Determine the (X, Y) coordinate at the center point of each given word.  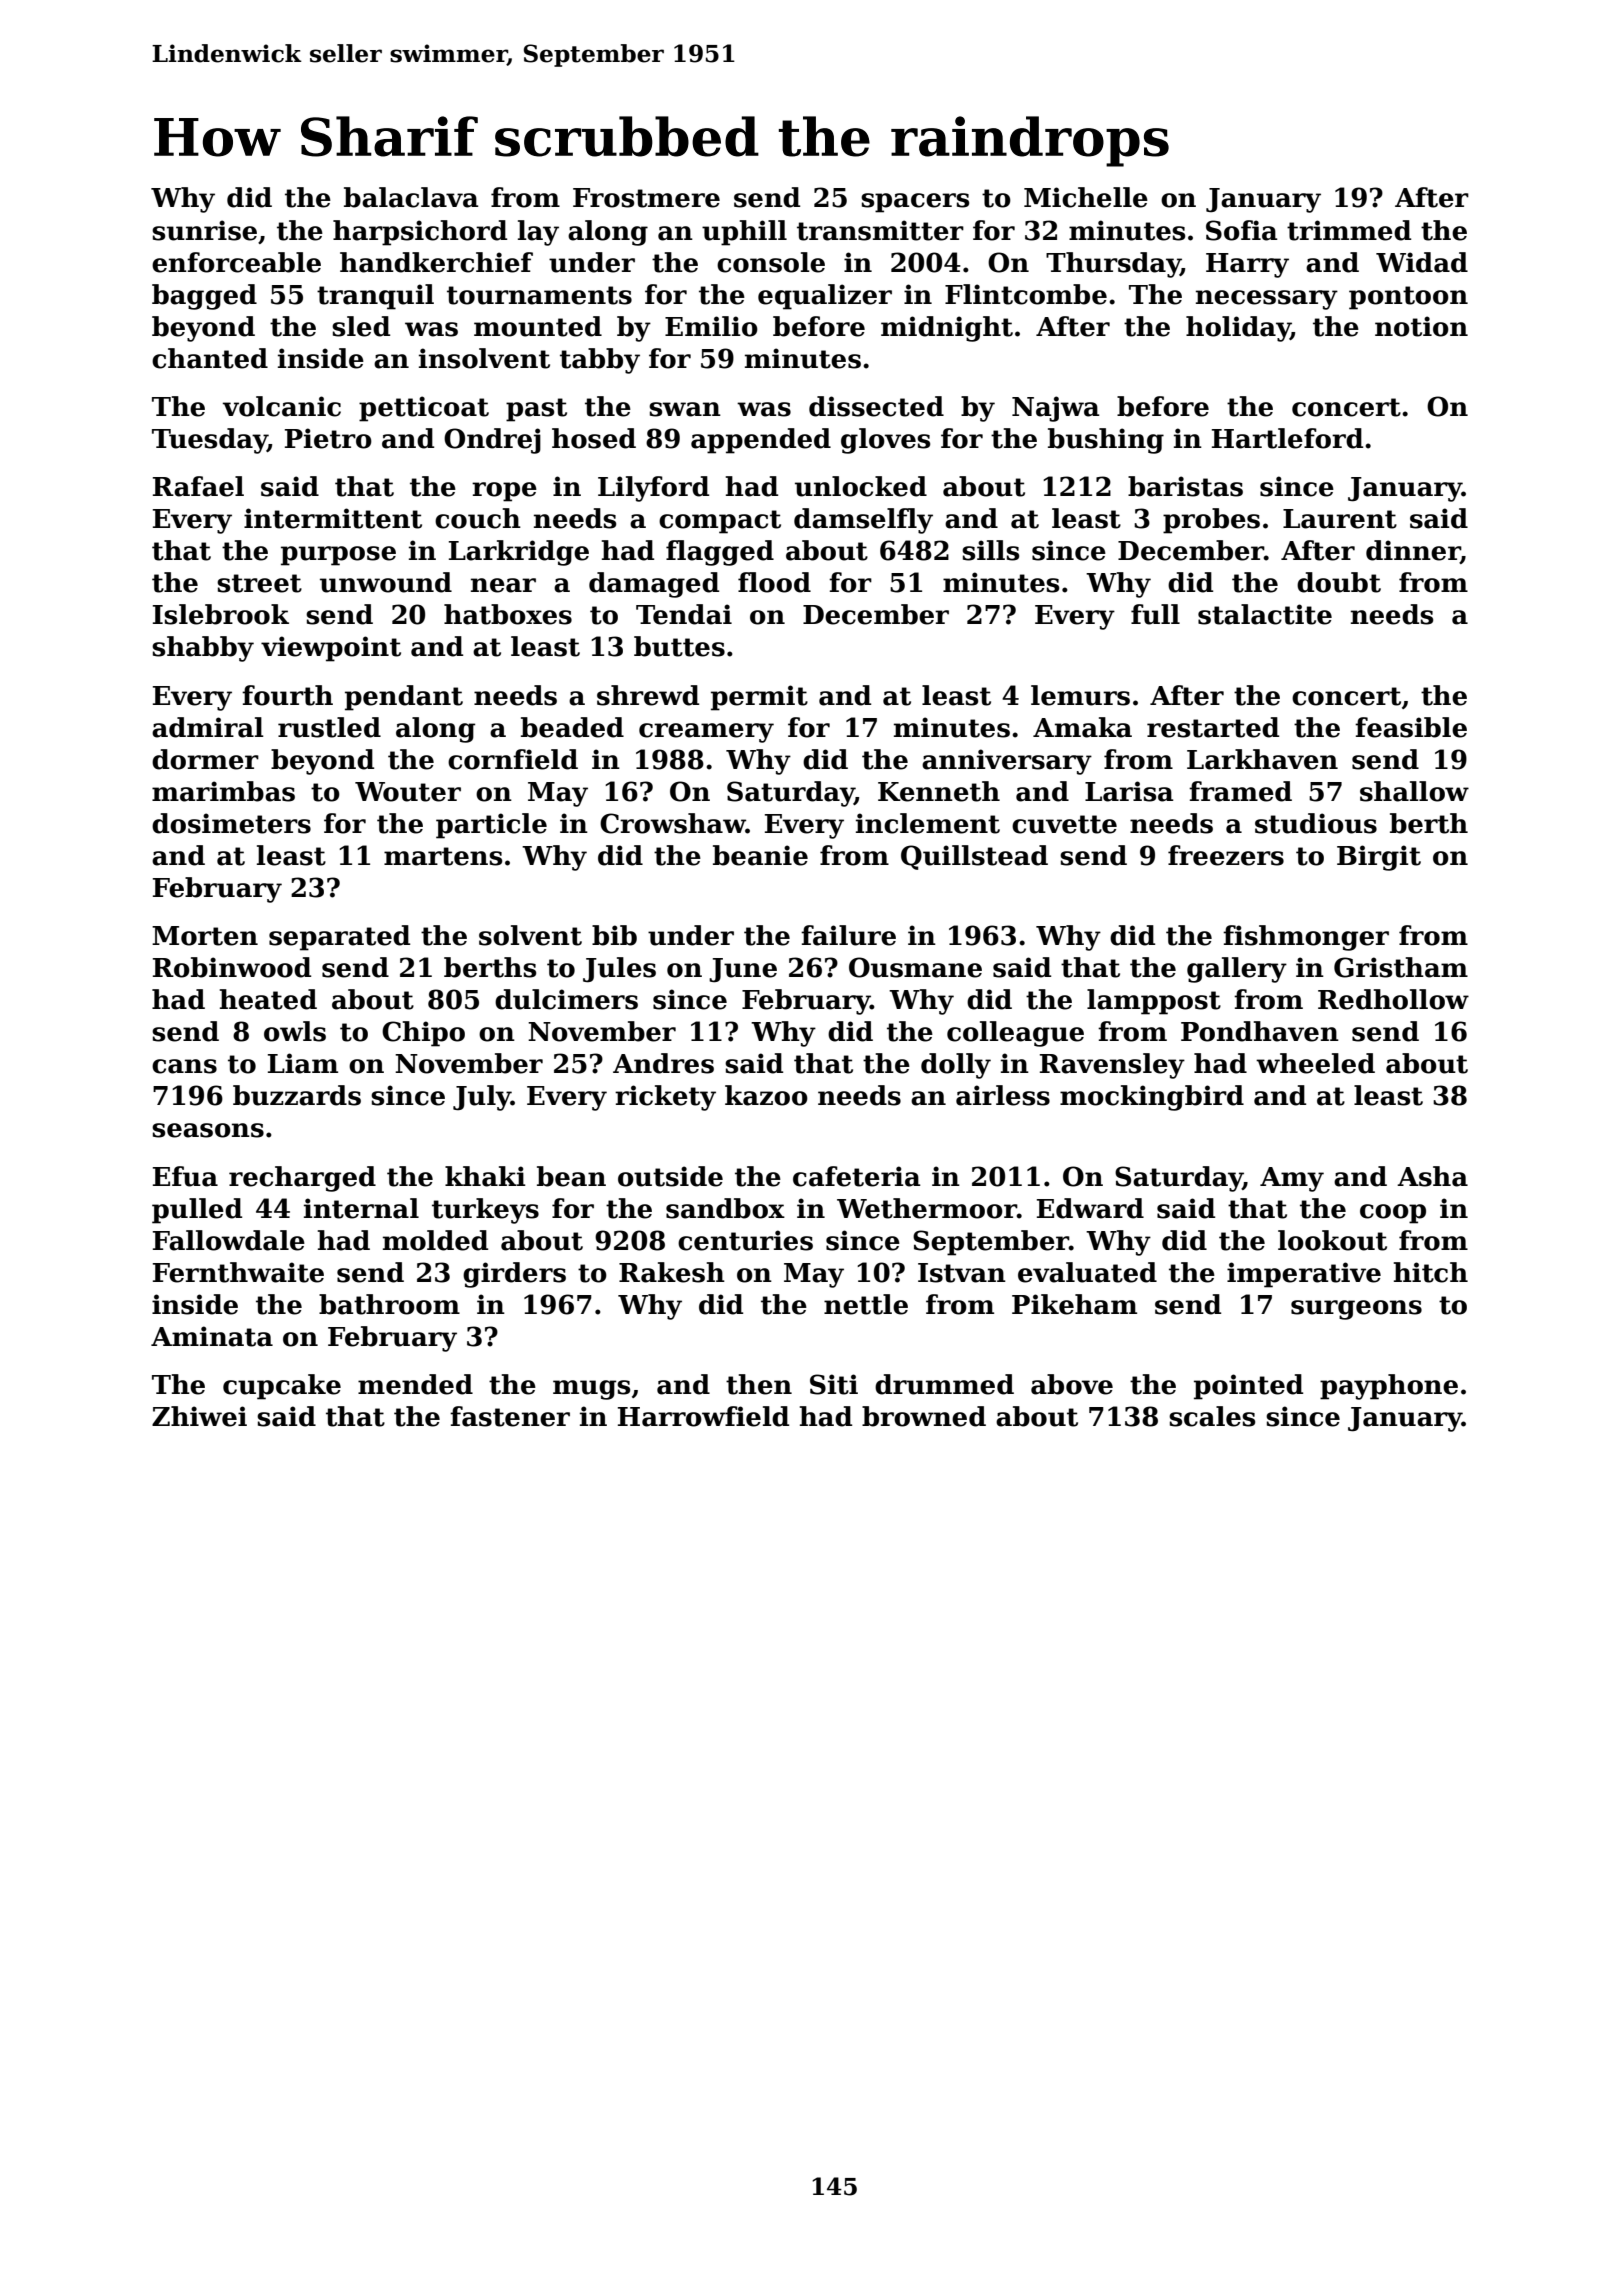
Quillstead (974, 857)
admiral (208, 727)
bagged (204, 297)
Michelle (1086, 197)
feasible (1411, 727)
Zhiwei (199, 1416)
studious (1316, 823)
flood (774, 582)
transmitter (880, 230)
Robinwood (232, 967)
